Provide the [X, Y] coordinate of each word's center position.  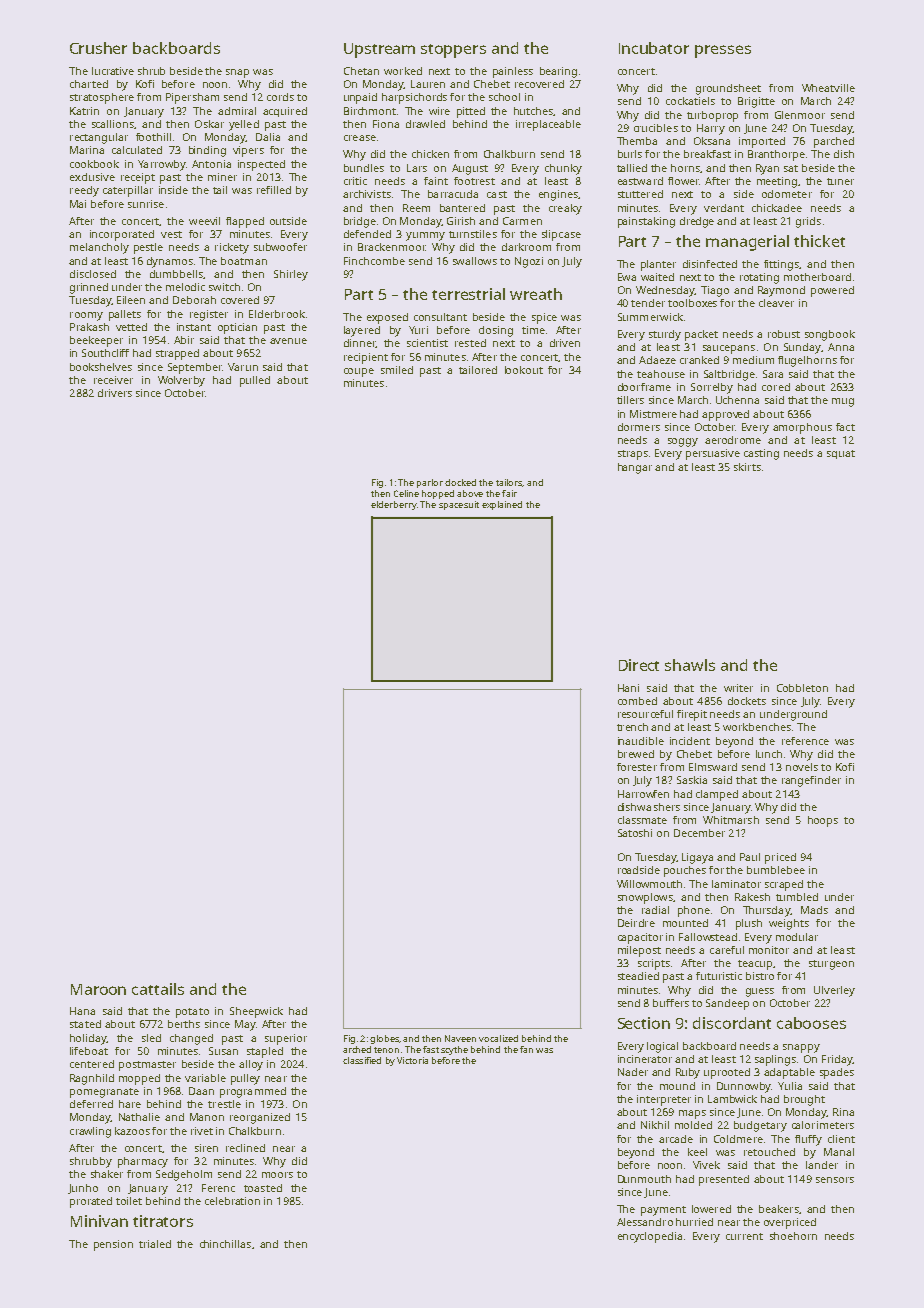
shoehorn [793, 1236]
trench [632, 727]
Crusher [98, 48]
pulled [255, 381]
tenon [386, 1050]
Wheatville [828, 88]
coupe [359, 372]
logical [662, 1047]
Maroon [98, 989]
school [504, 97]
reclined [245, 1148]
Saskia [692, 780]
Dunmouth [644, 1179]
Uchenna [737, 400]
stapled [265, 1052]
